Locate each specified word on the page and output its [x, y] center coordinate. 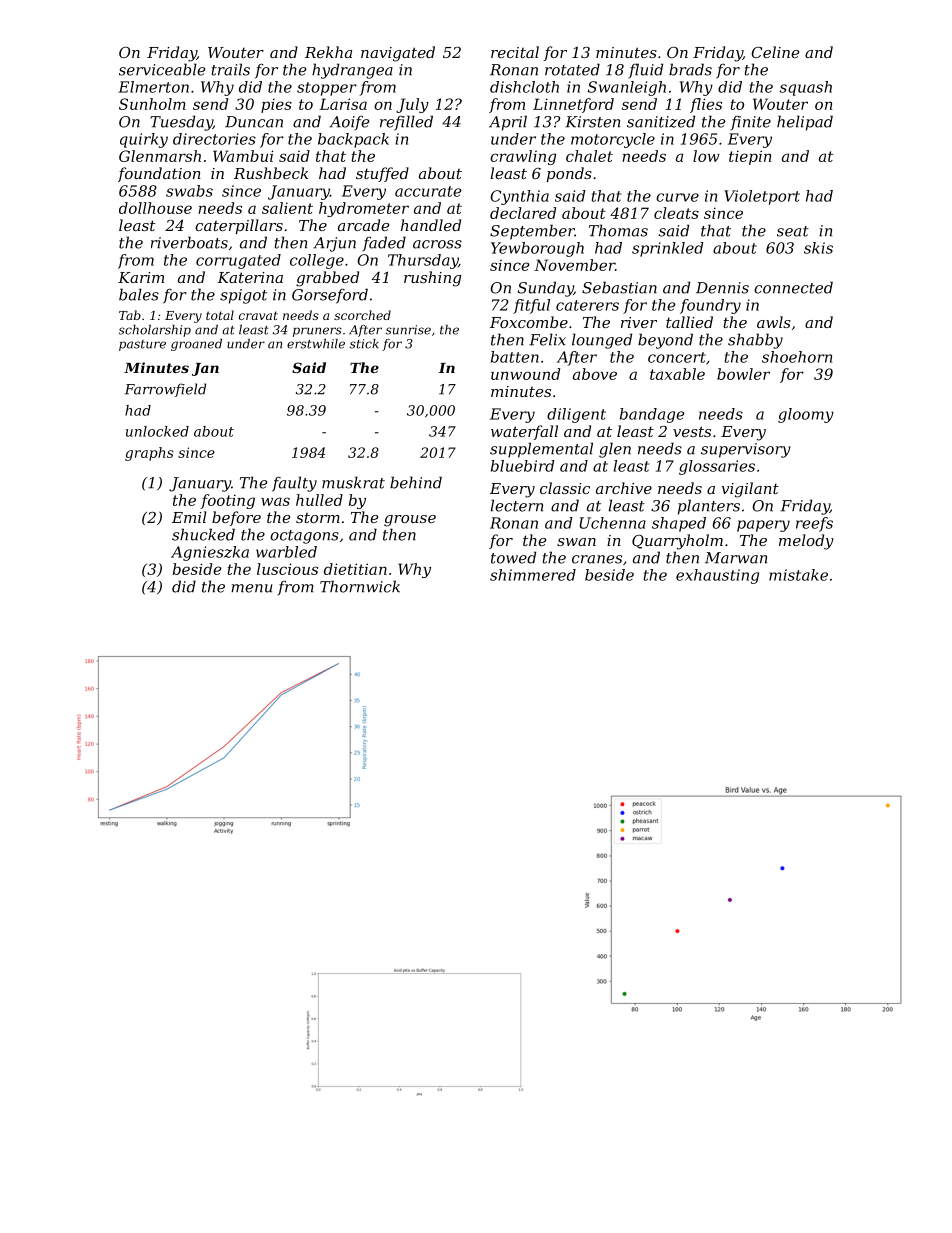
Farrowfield [165, 390]
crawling [523, 157]
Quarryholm [677, 542]
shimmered [533, 575]
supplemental [541, 450]
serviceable [162, 69]
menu [251, 588]
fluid [646, 70]
